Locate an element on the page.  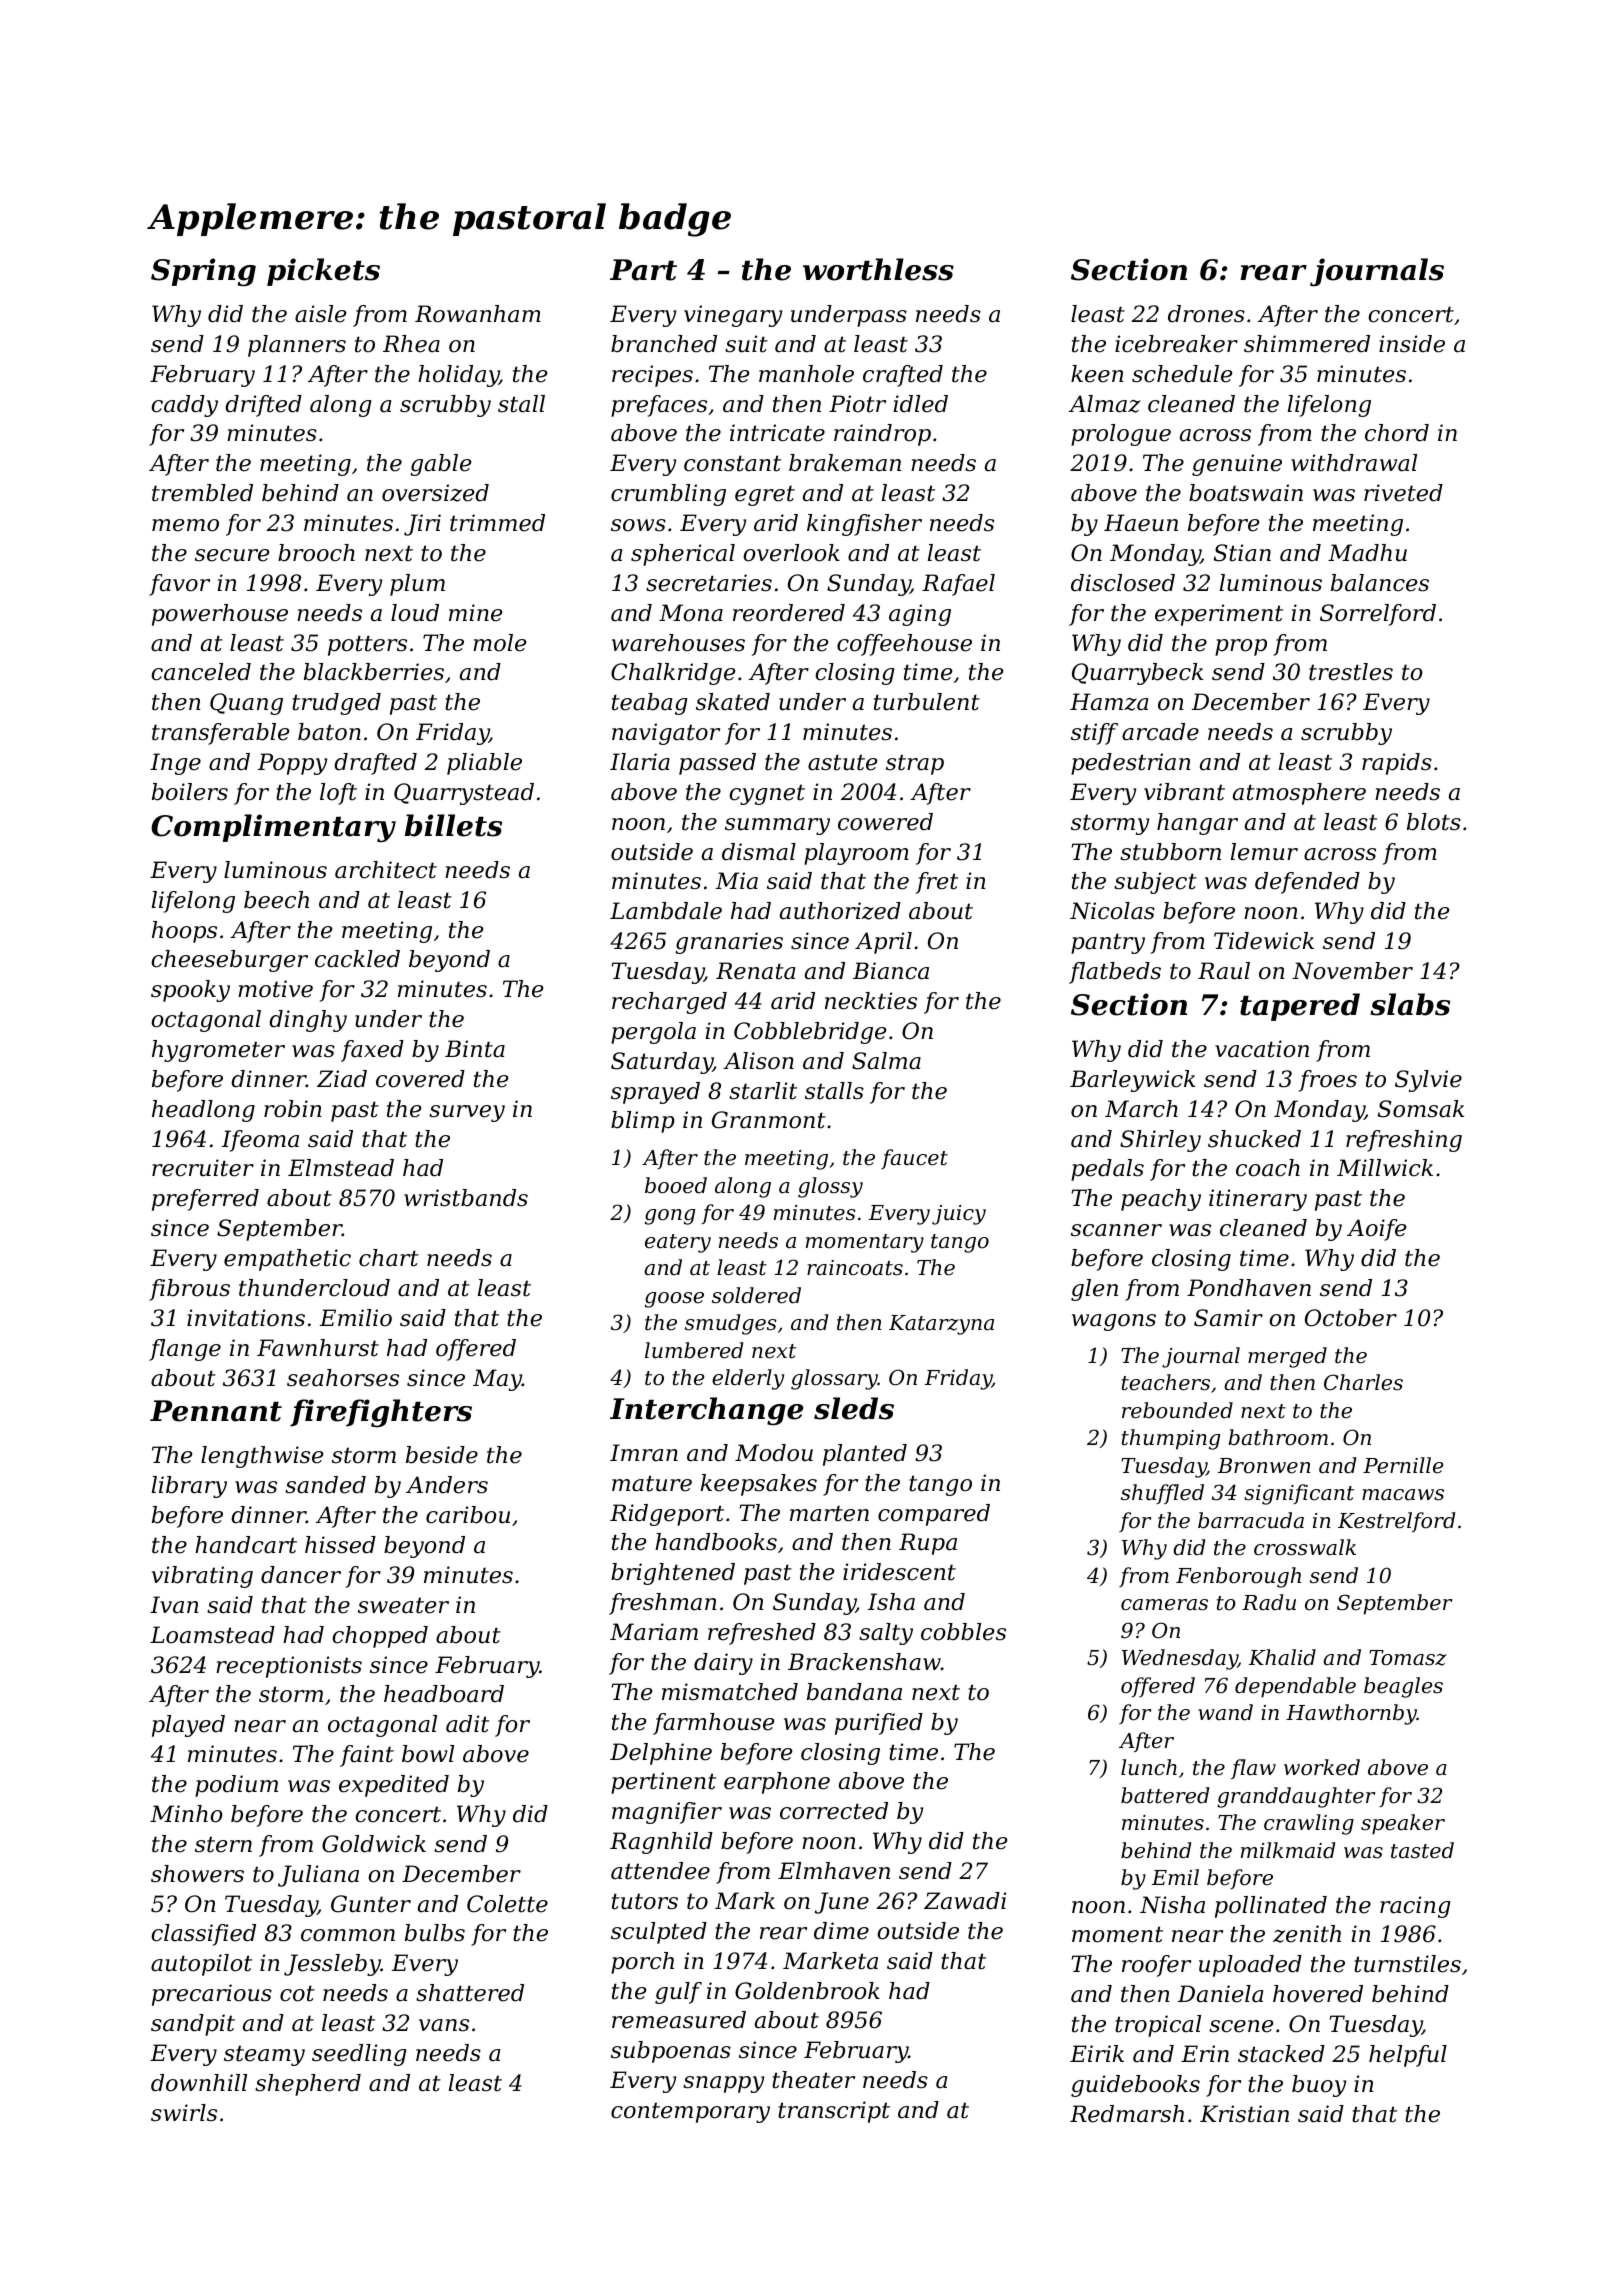
sanded is located at coordinates (325, 1485).
